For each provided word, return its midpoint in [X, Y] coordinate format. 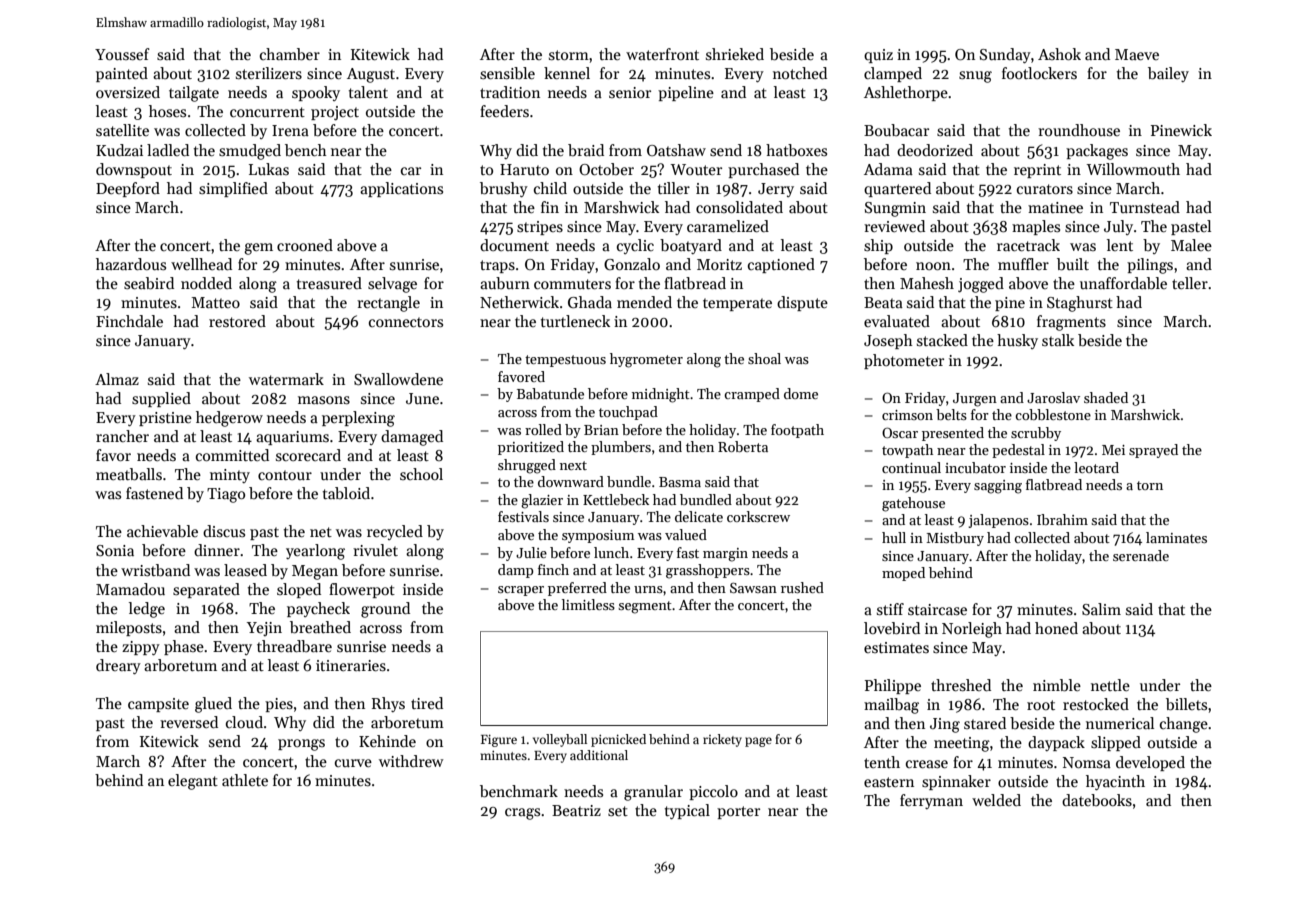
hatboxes [796, 150]
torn [1150, 485]
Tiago [226, 495]
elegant [193, 782]
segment [645, 607]
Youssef [122, 54]
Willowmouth [1133, 169]
